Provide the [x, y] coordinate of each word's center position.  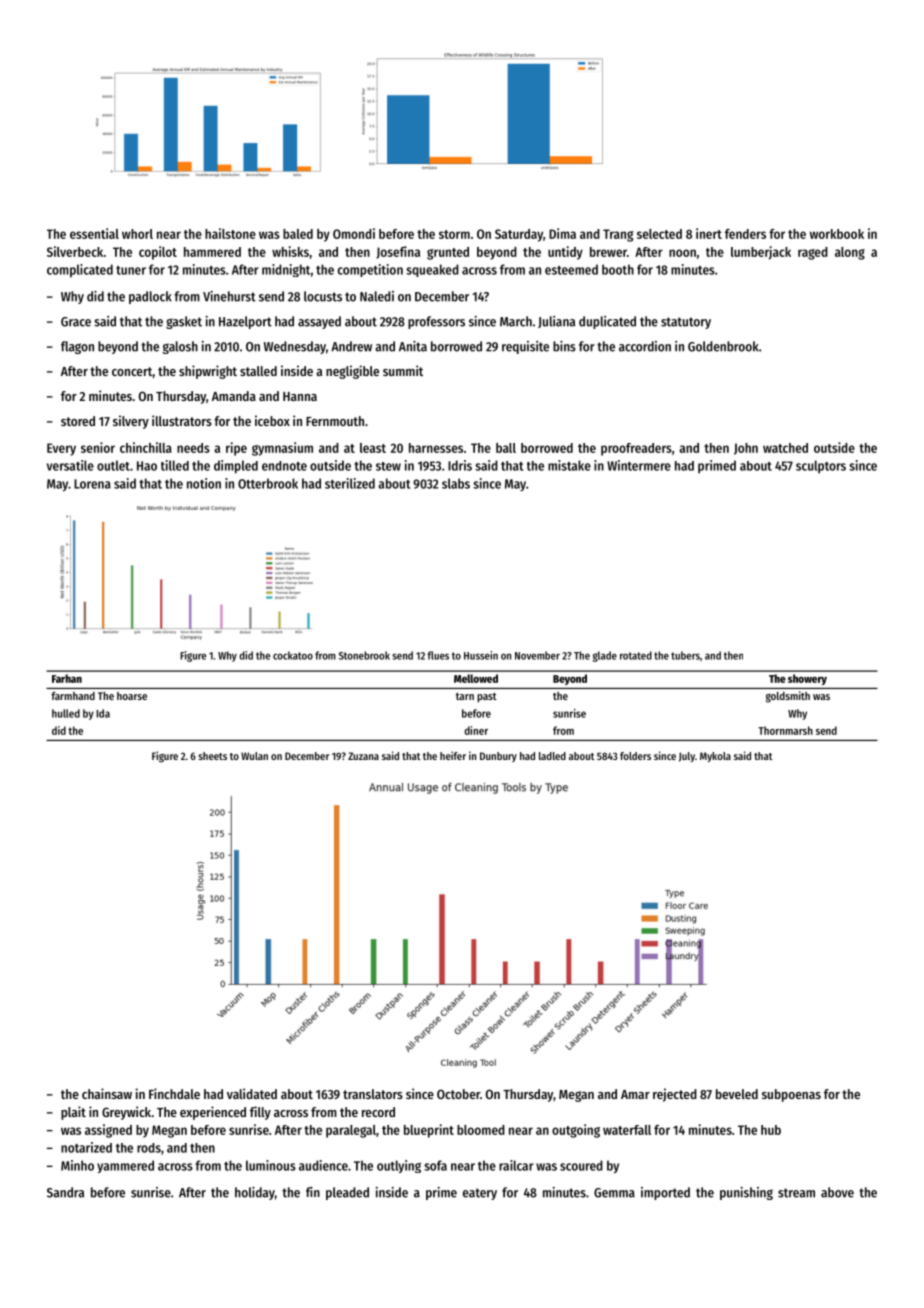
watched [785, 448]
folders [635, 756]
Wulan [254, 756]
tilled [175, 465]
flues [438, 655]
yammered [125, 1166]
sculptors [821, 466]
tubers [685, 655]
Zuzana [363, 756]
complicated [80, 271]
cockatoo [293, 655]
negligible [352, 372]
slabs [456, 483]
